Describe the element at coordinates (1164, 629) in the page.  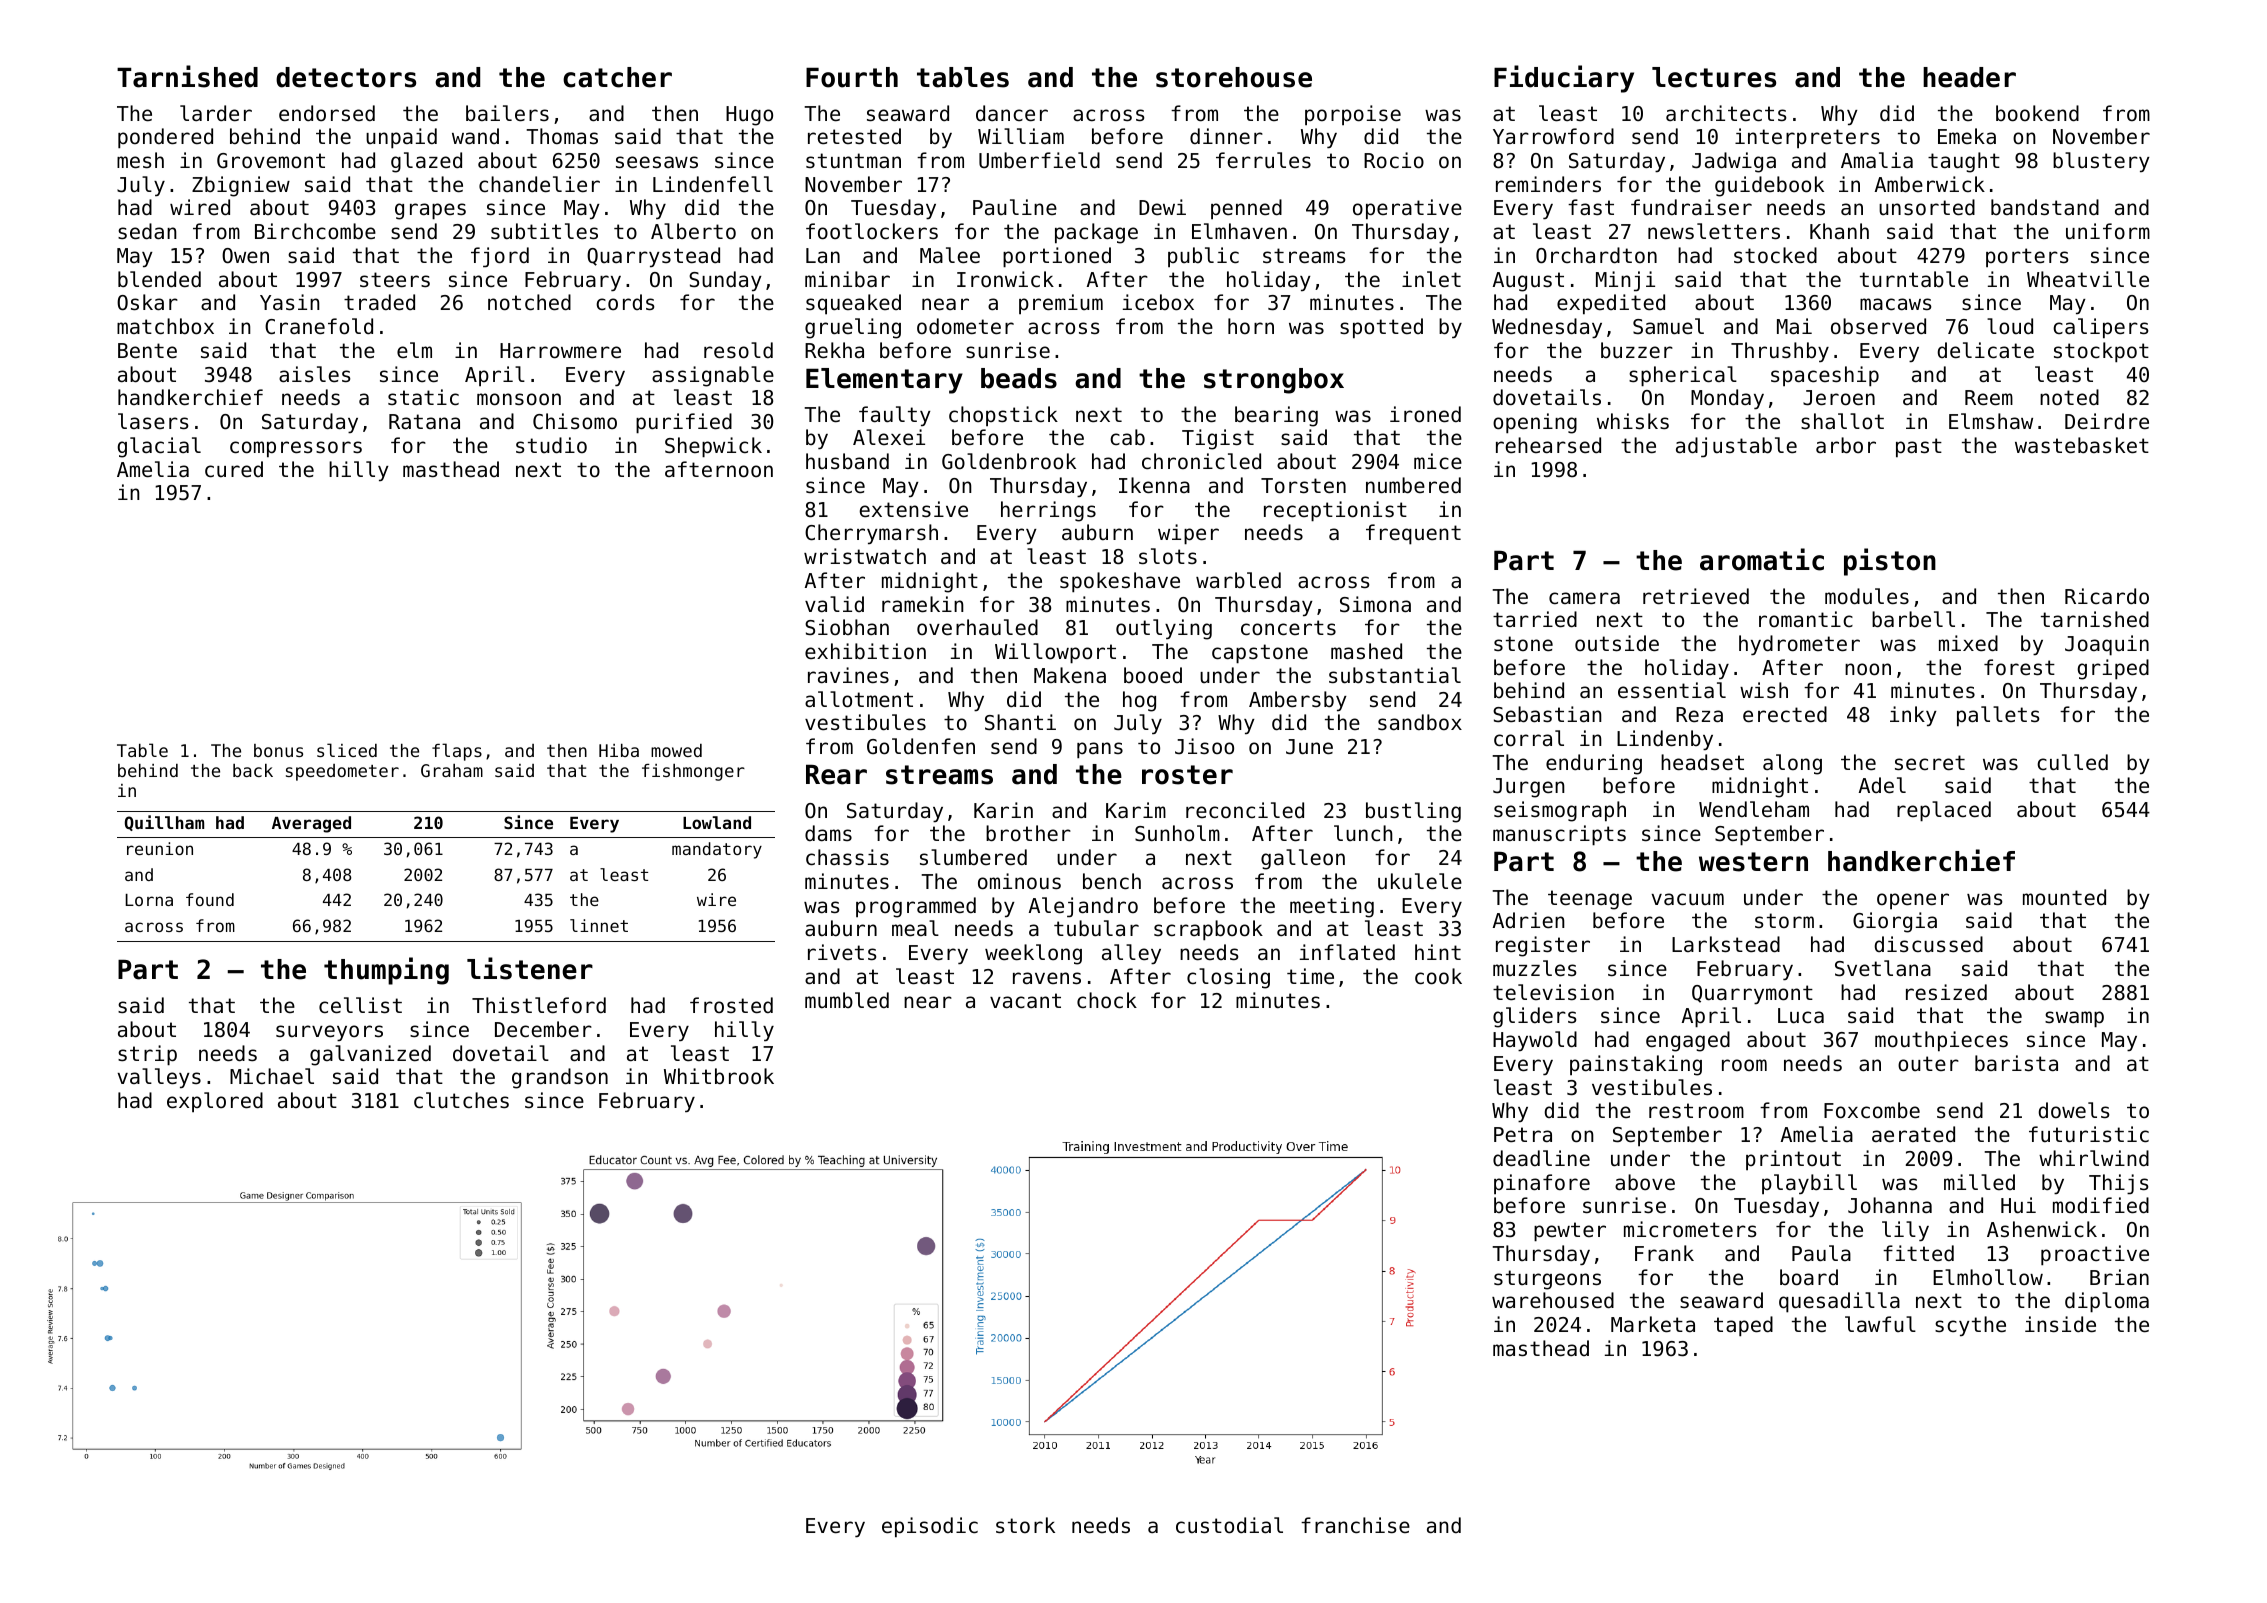
I see `outlying` at that location.
